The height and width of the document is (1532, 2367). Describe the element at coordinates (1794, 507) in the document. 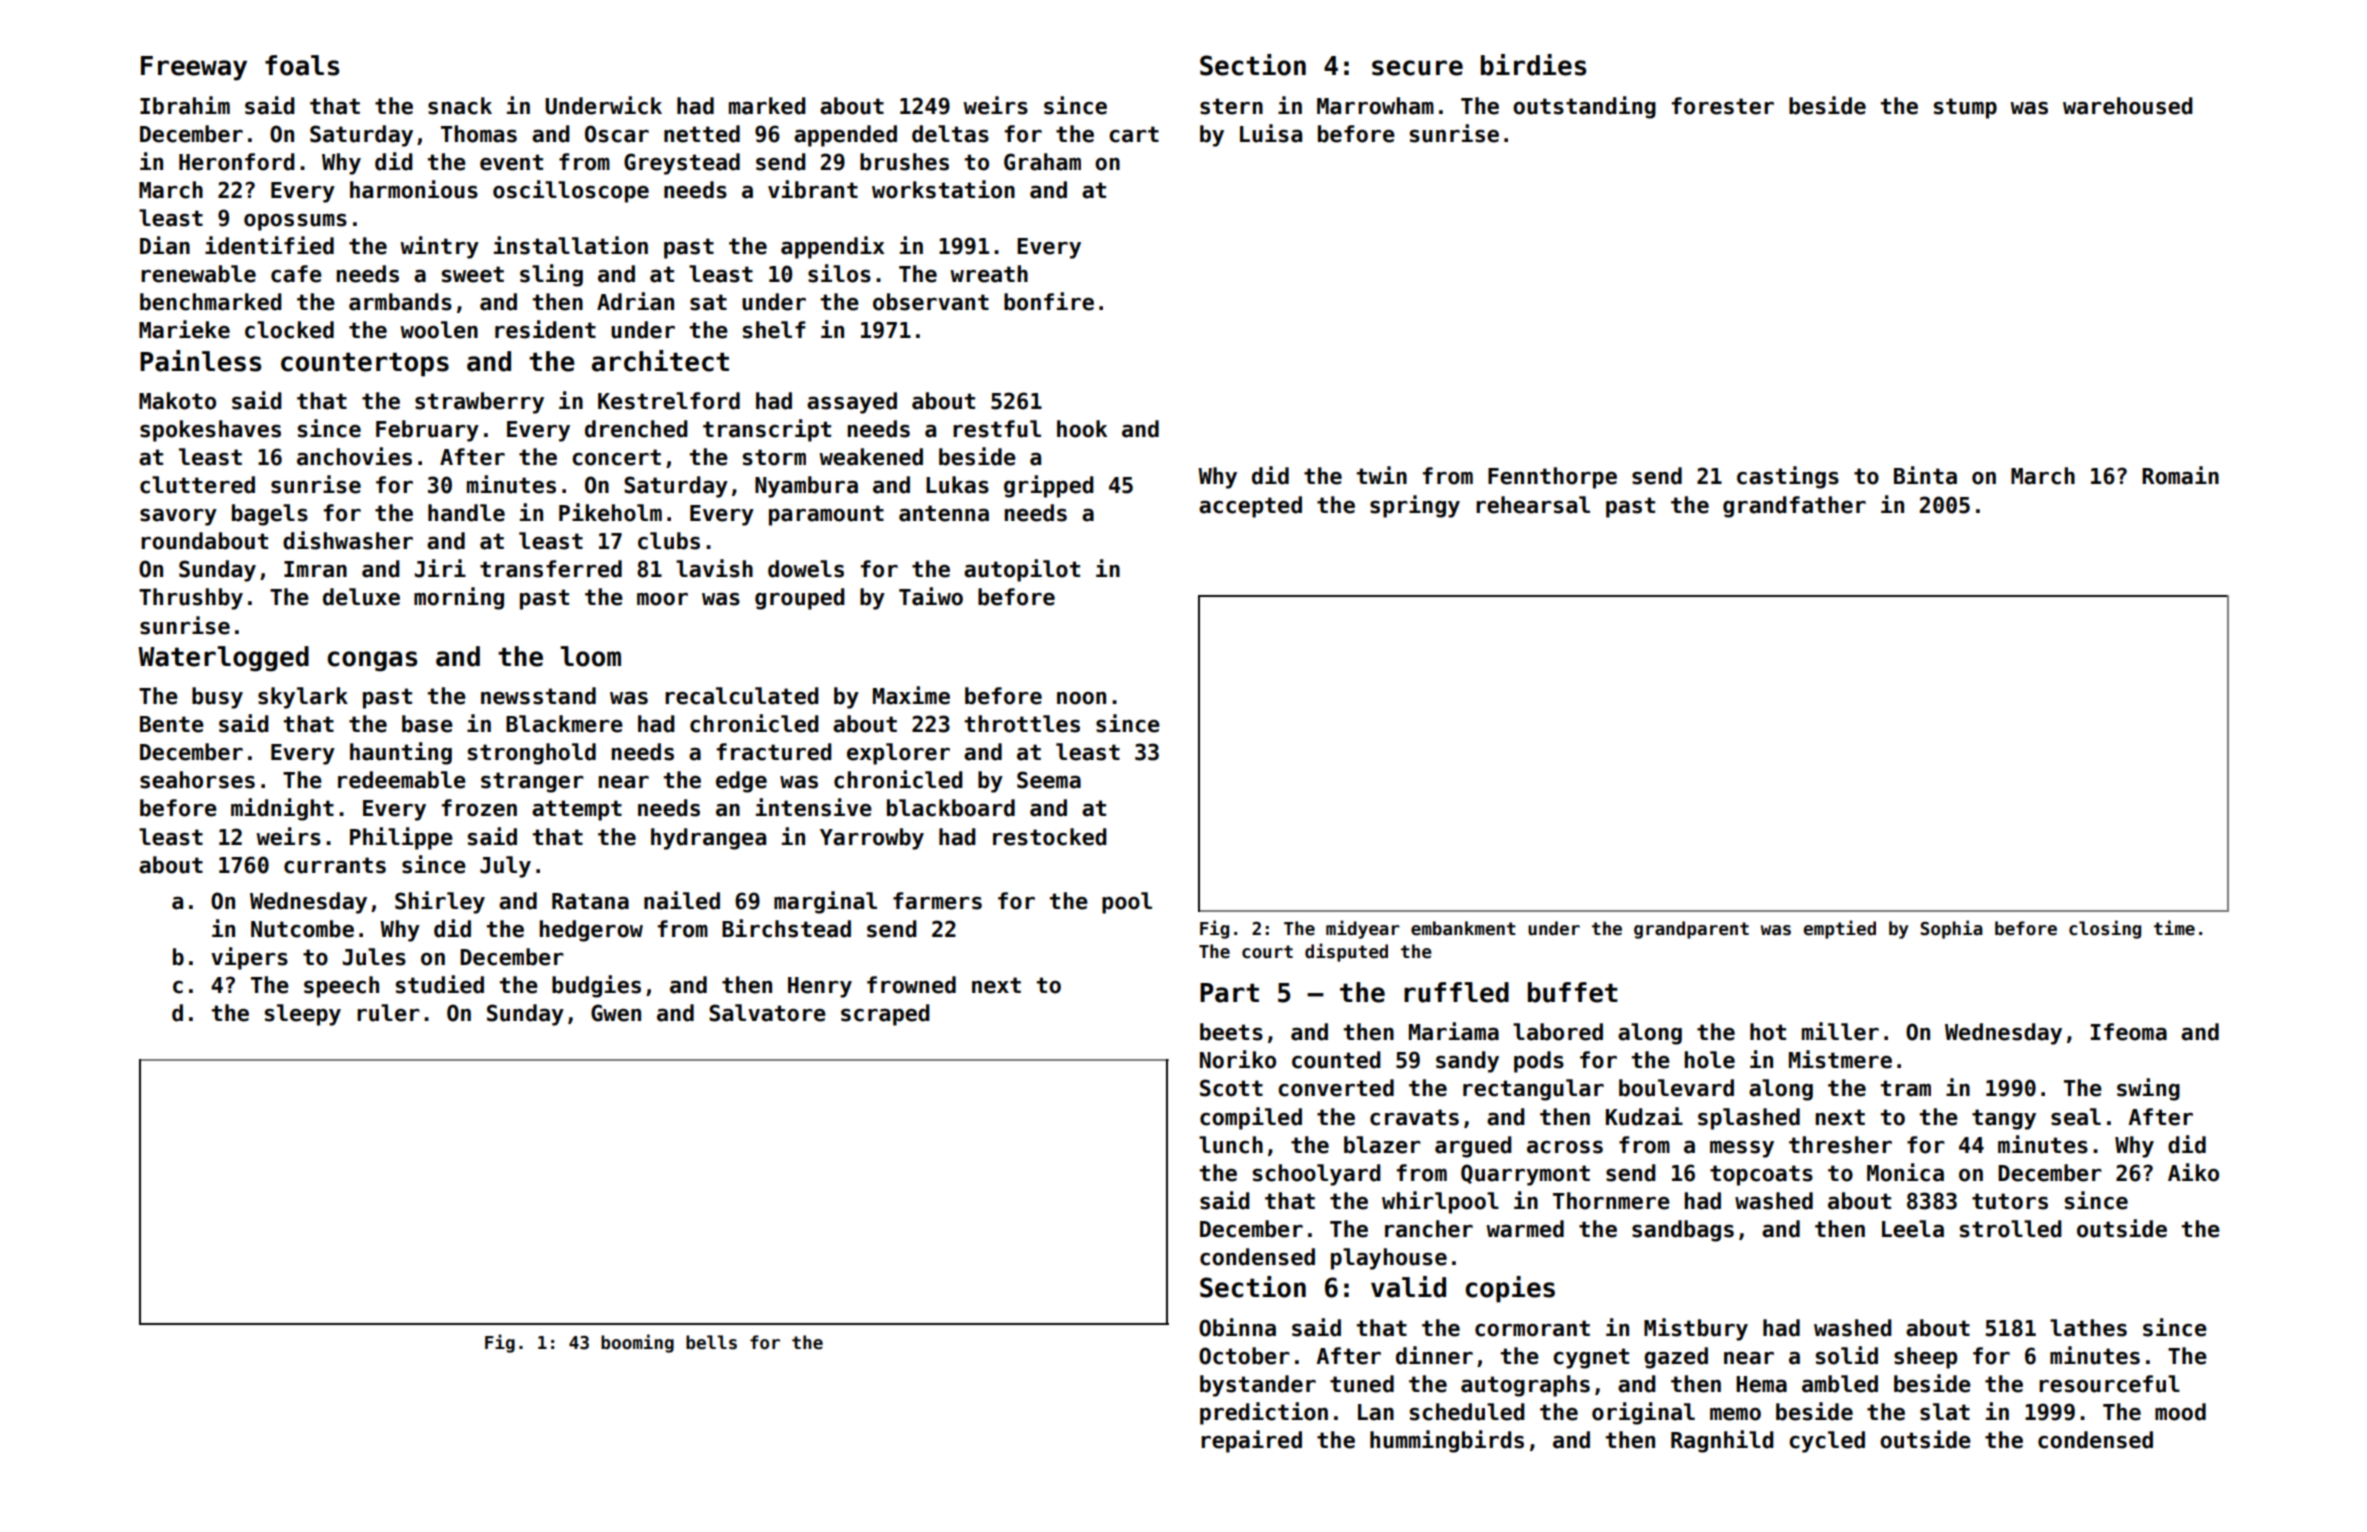

I see `grandfather` at that location.
